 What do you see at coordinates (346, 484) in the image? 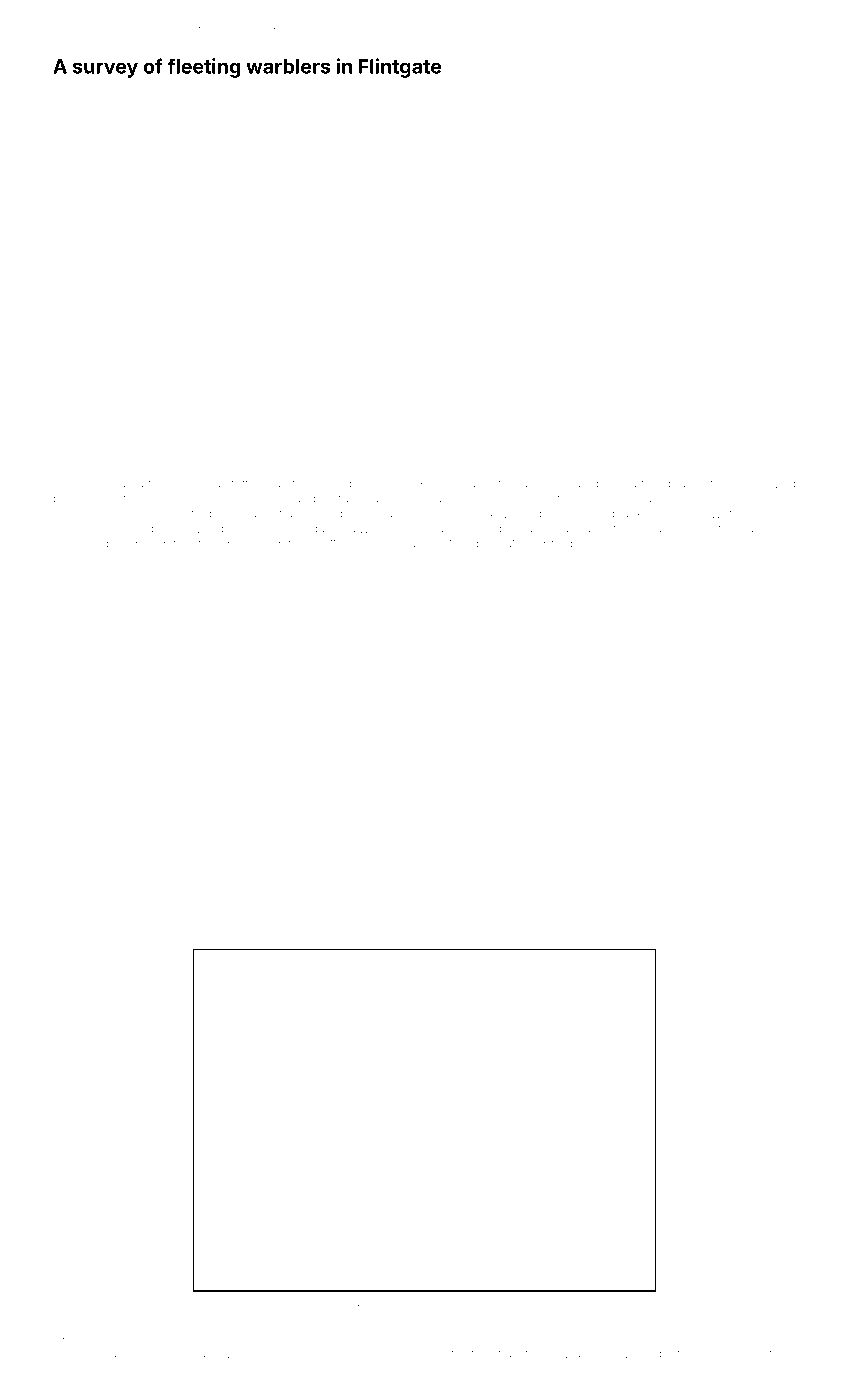
I see `chandelier` at bounding box center [346, 484].
